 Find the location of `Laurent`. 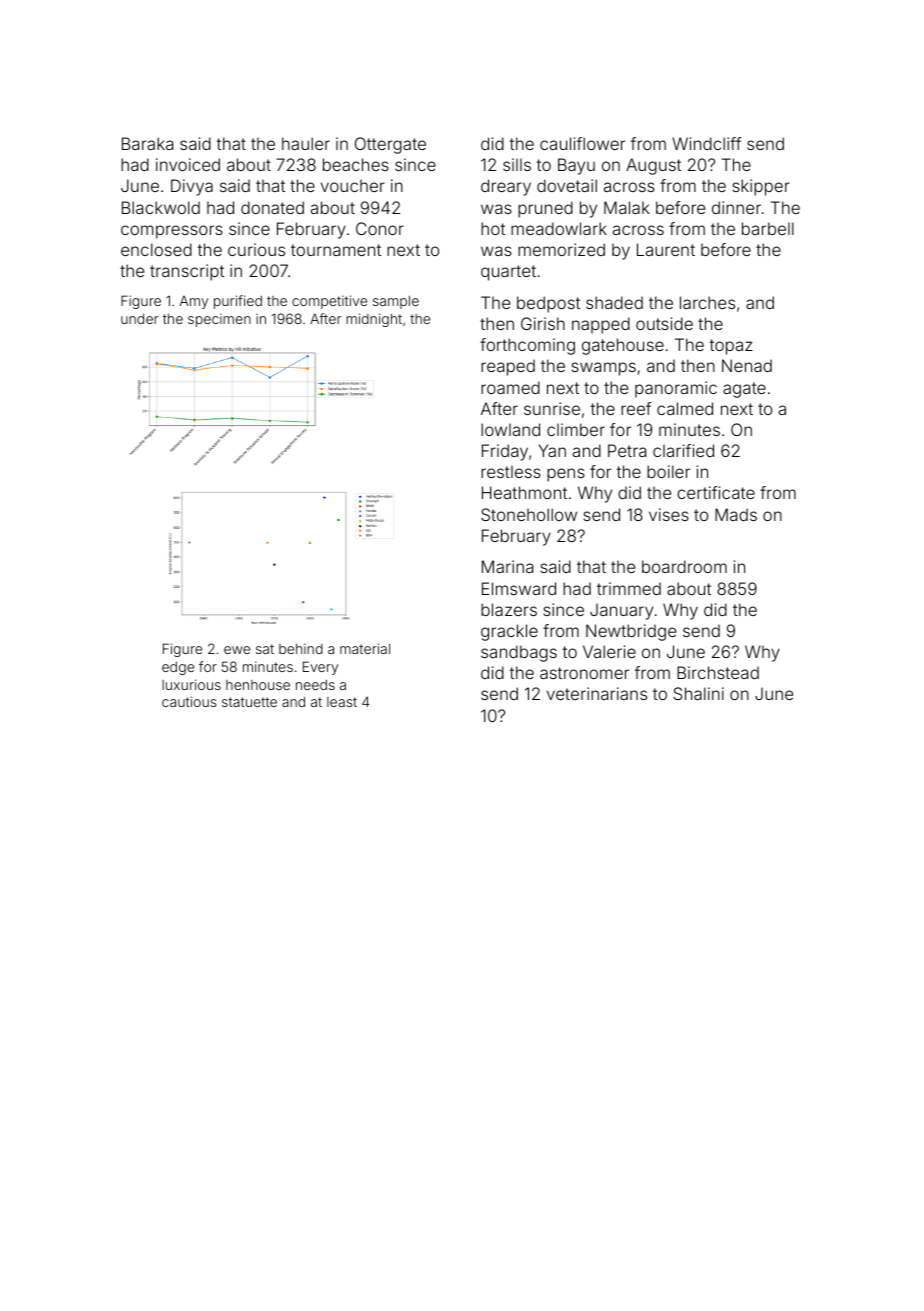

Laurent is located at coordinates (666, 249).
